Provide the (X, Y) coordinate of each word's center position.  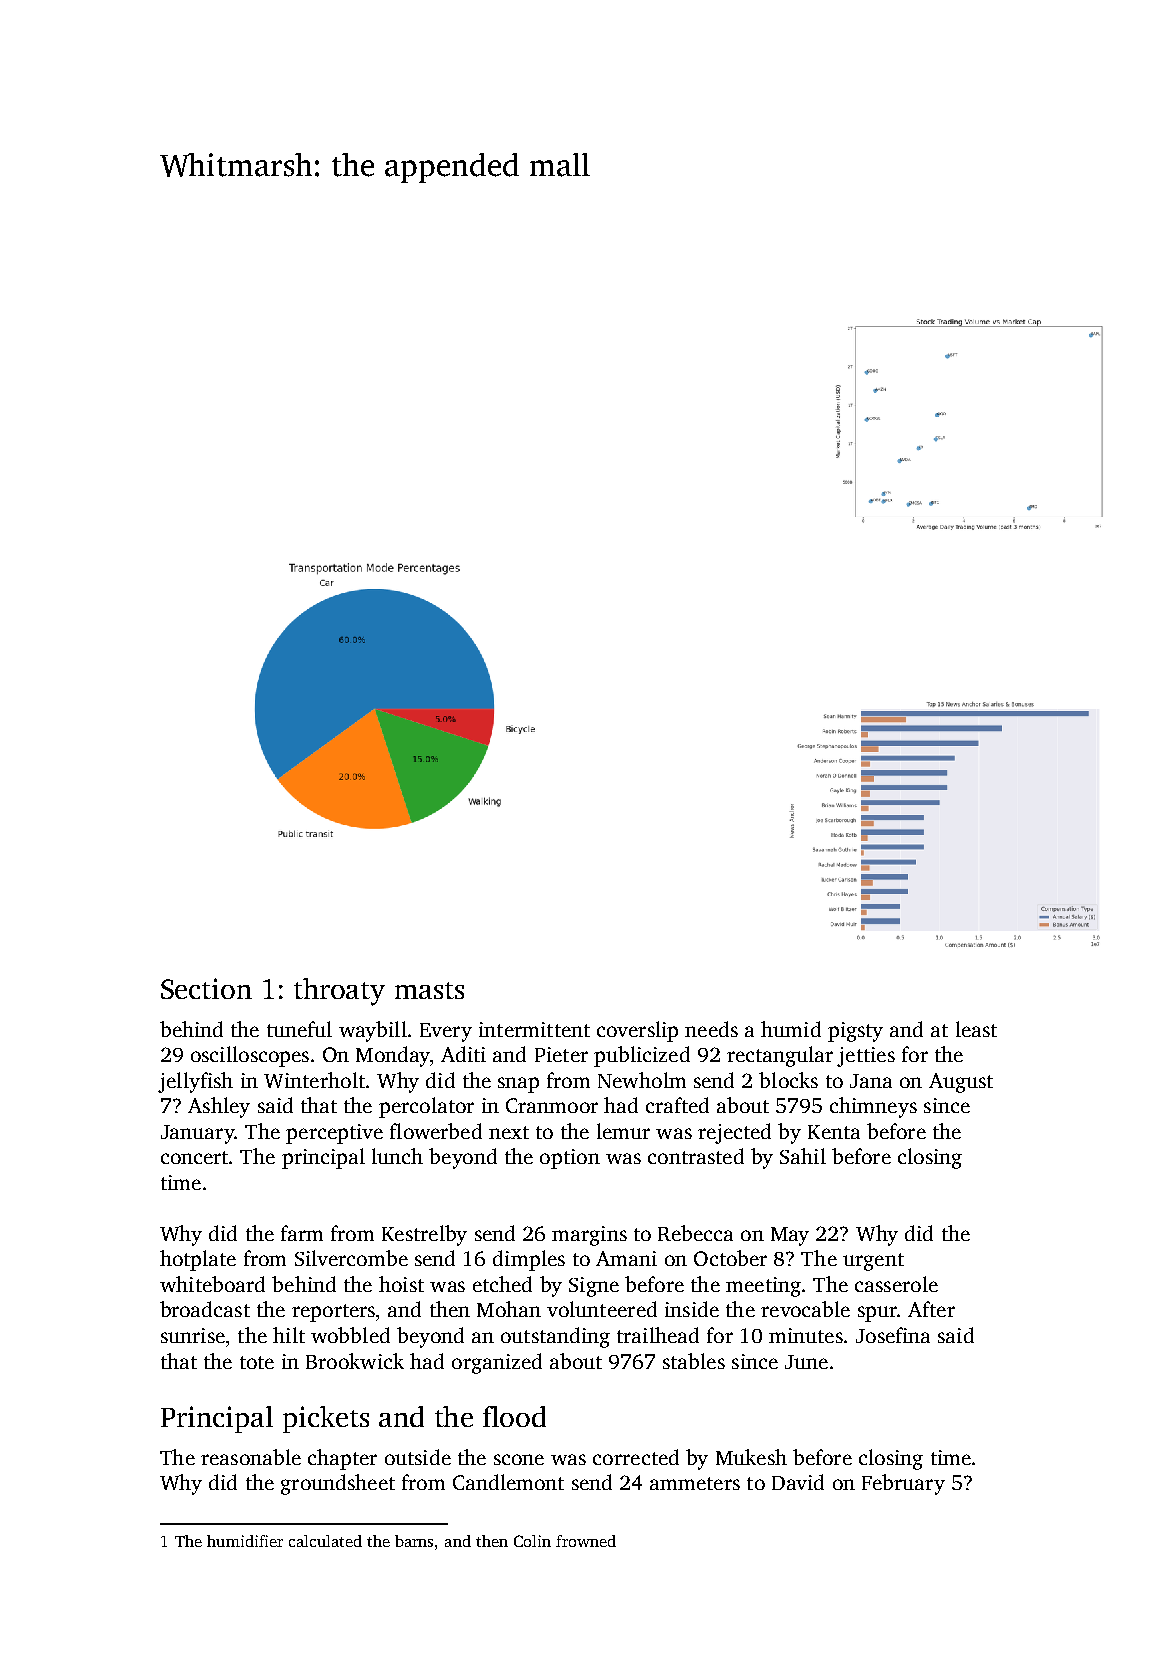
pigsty (855, 1032)
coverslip (637, 1031)
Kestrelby (424, 1235)
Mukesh (751, 1457)
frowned (586, 1541)
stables (694, 1361)
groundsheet (338, 1484)
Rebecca (695, 1233)
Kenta (834, 1132)
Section (206, 988)
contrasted (696, 1156)
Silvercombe (351, 1258)
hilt (289, 1335)
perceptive (334, 1134)
